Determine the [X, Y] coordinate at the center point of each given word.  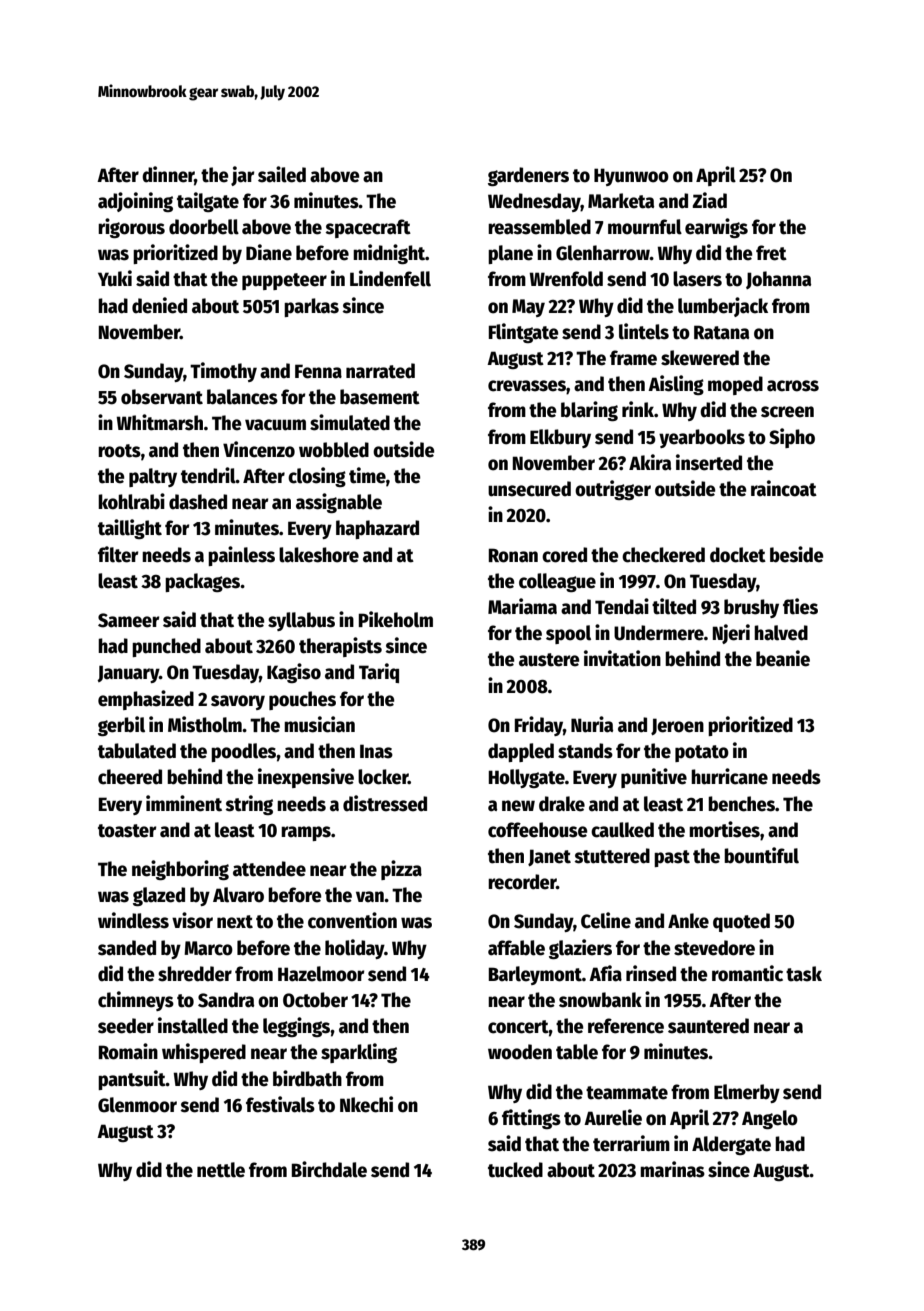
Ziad [710, 200]
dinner [168, 175]
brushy [751, 608]
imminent [184, 803]
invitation [622, 658]
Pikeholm [396, 619]
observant [162, 397]
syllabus [301, 621]
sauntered [708, 1026]
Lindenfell [390, 278]
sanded [127, 948]
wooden [520, 1052]
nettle [221, 1170]
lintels [644, 331]
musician [319, 724]
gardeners [528, 176]
